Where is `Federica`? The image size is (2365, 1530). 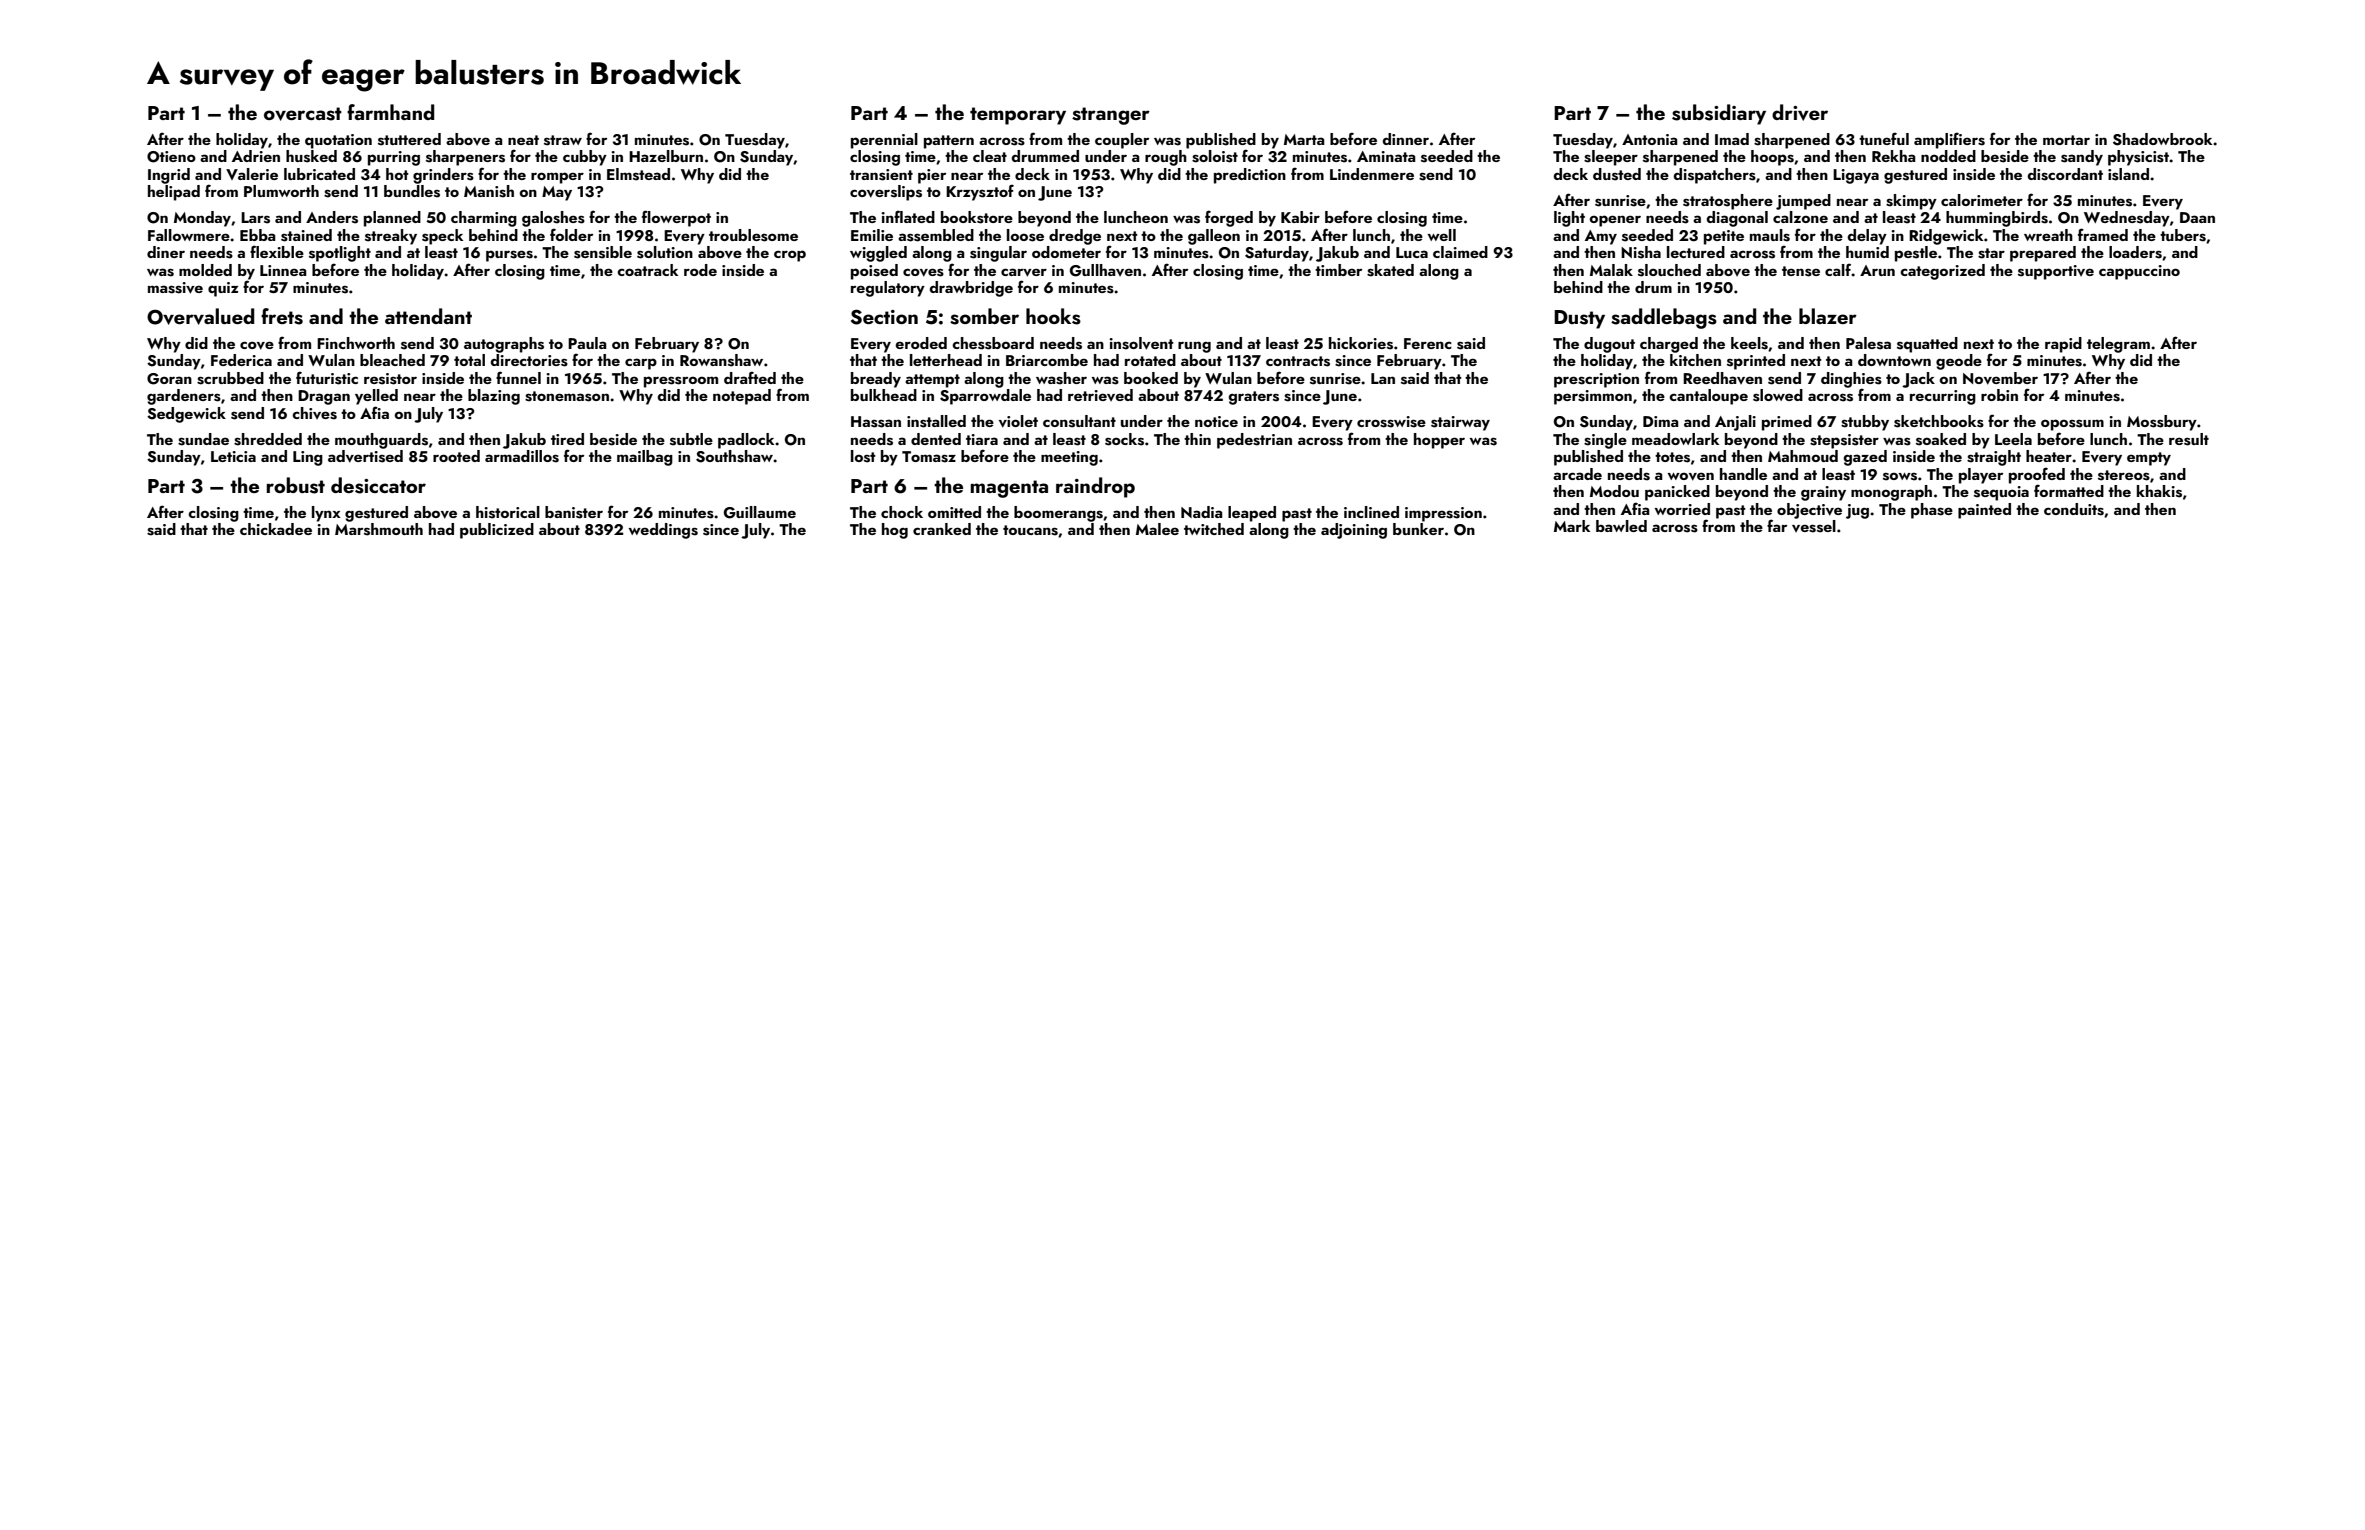
Federica is located at coordinates (241, 360).
